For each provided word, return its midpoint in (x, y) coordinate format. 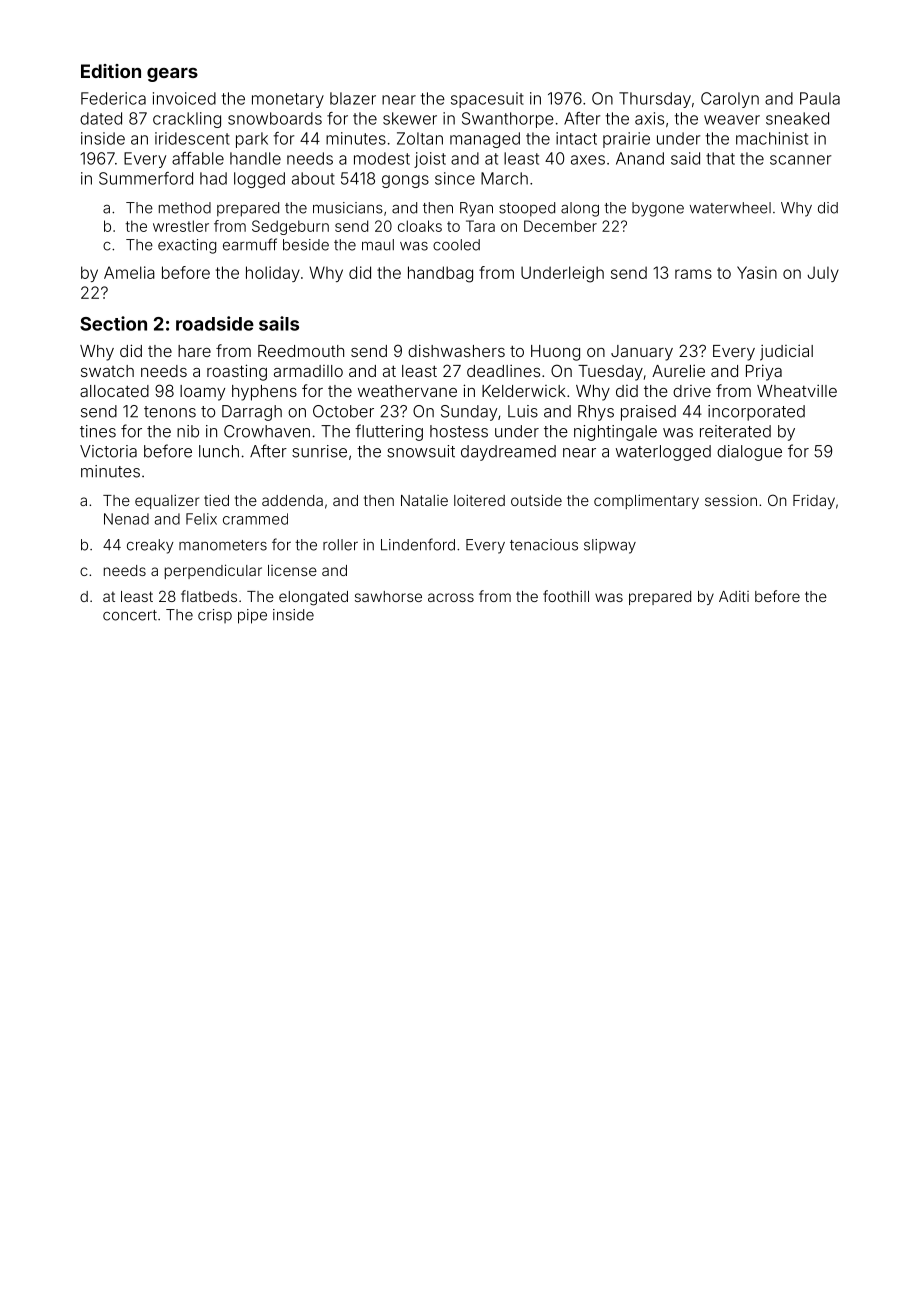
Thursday (655, 100)
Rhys (596, 413)
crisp (215, 616)
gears (172, 75)
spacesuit (487, 100)
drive (692, 391)
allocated (114, 391)
